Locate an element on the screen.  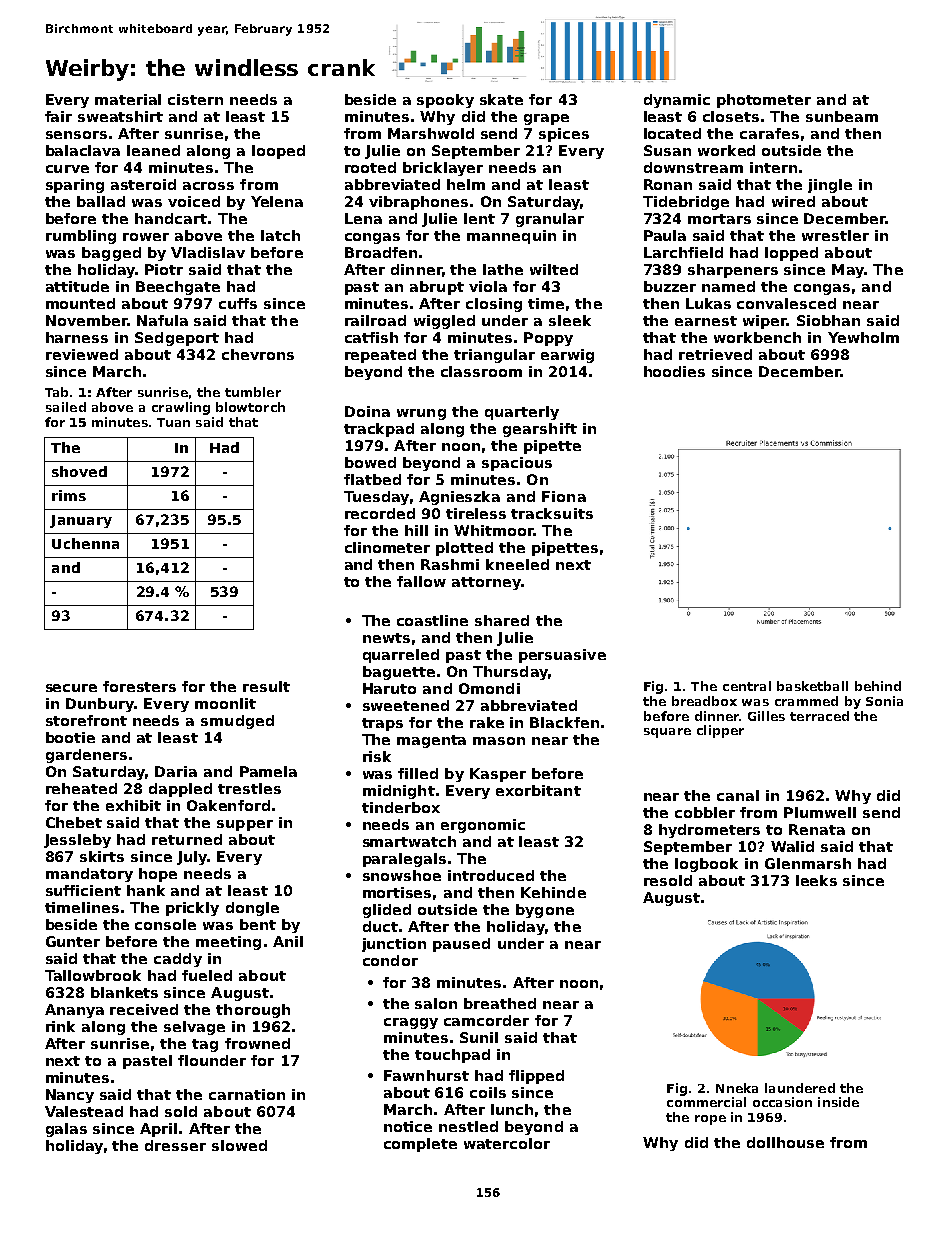
closets is located at coordinates (731, 116).
